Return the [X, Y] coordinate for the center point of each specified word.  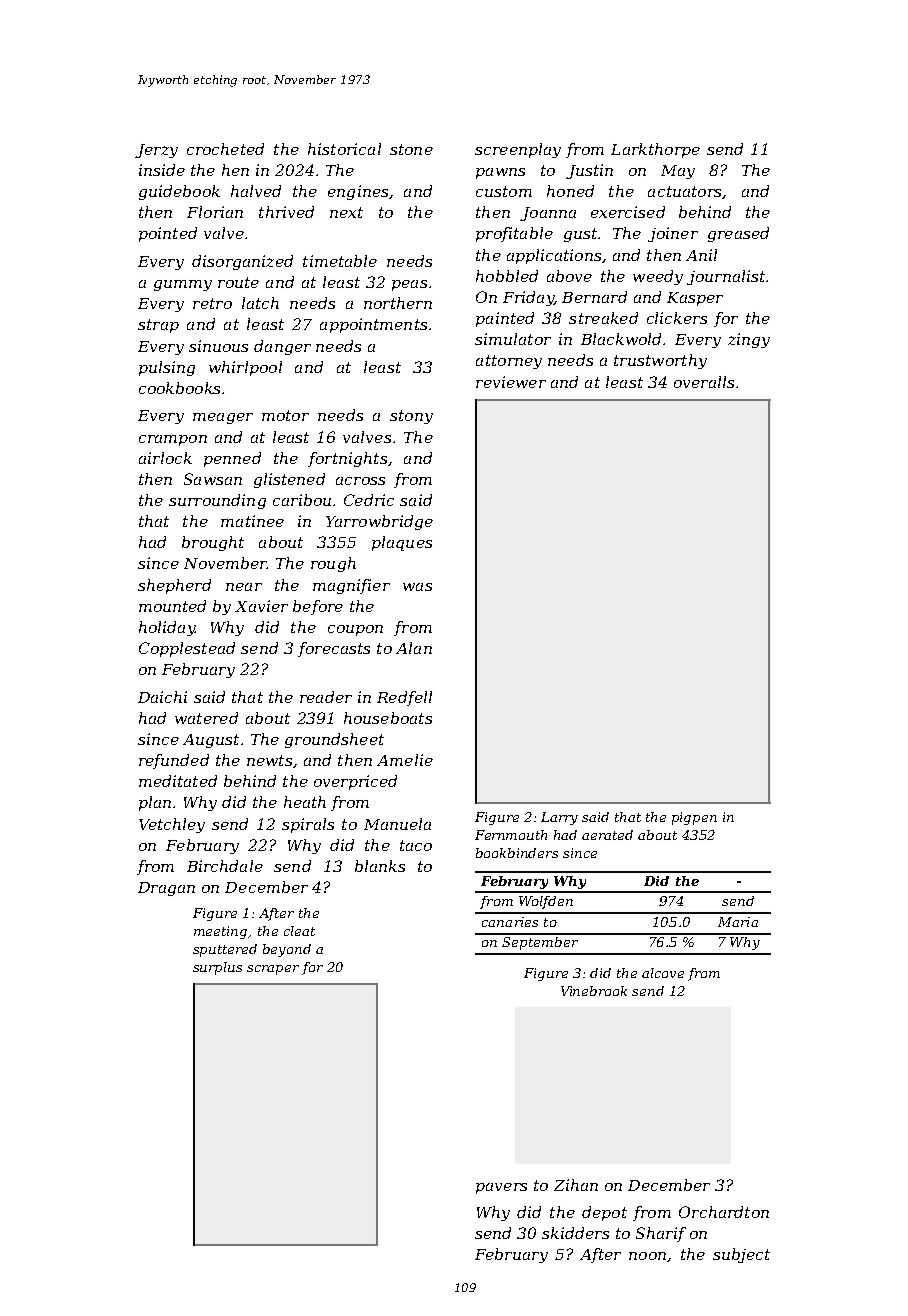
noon [647, 1256]
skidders [575, 1233]
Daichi [162, 697]
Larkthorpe [655, 150]
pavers [501, 1188]
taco [416, 845]
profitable [514, 234]
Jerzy [156, 151]
